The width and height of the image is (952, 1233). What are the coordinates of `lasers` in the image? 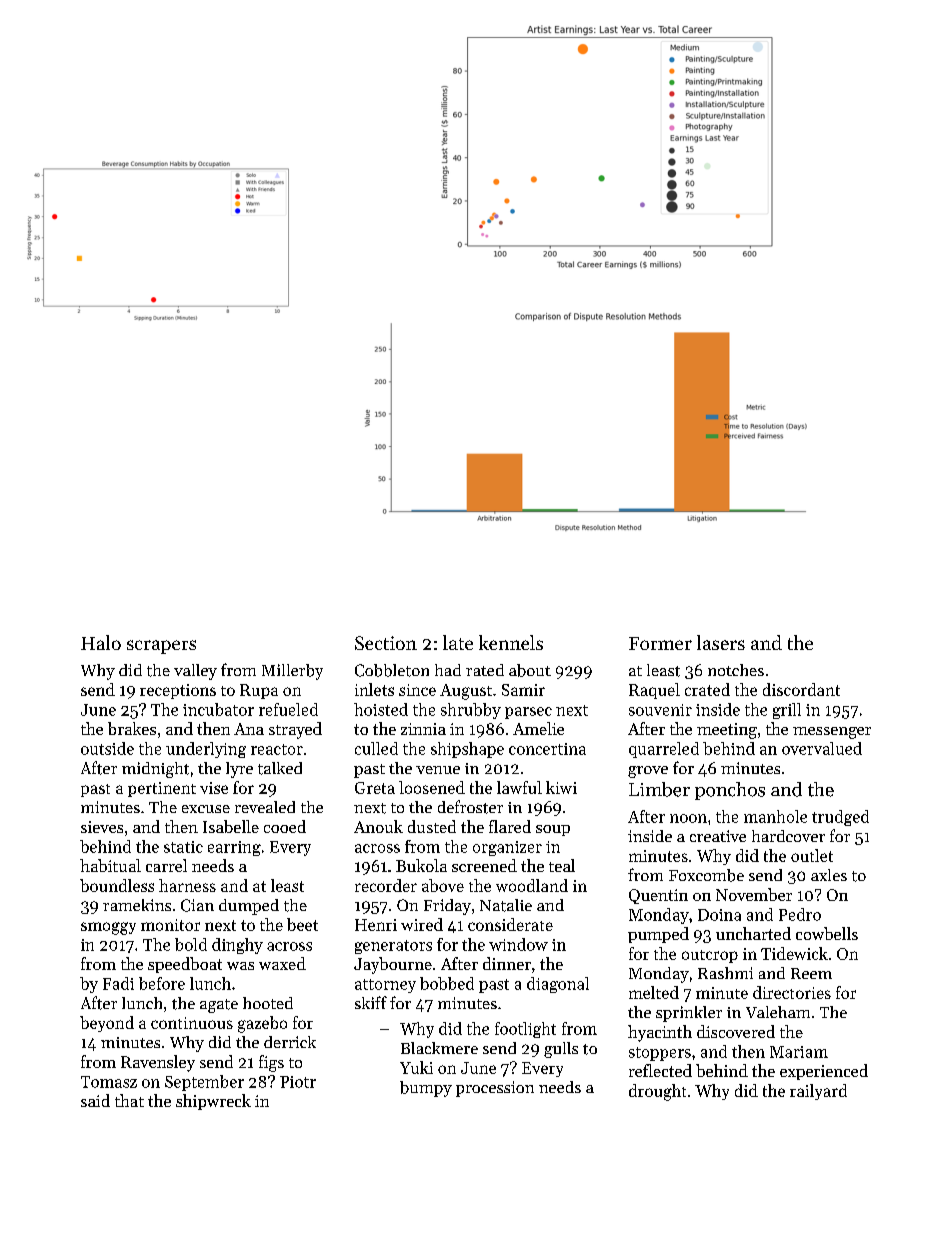 It's located at (721, 642).
